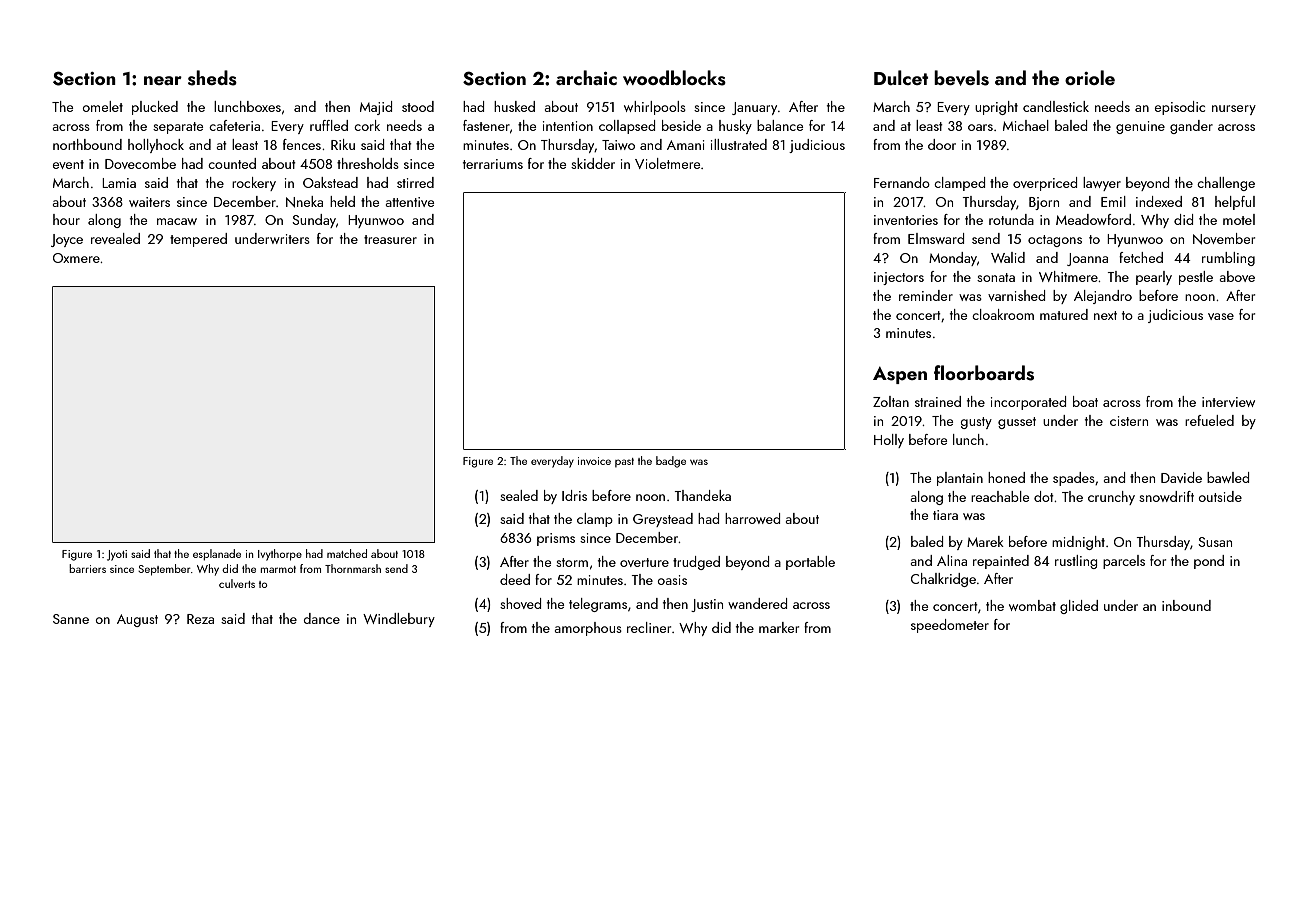  What do you see at coordinates (906, 220) in the page?
I see `inventories` at bounding box center [906, 220].
